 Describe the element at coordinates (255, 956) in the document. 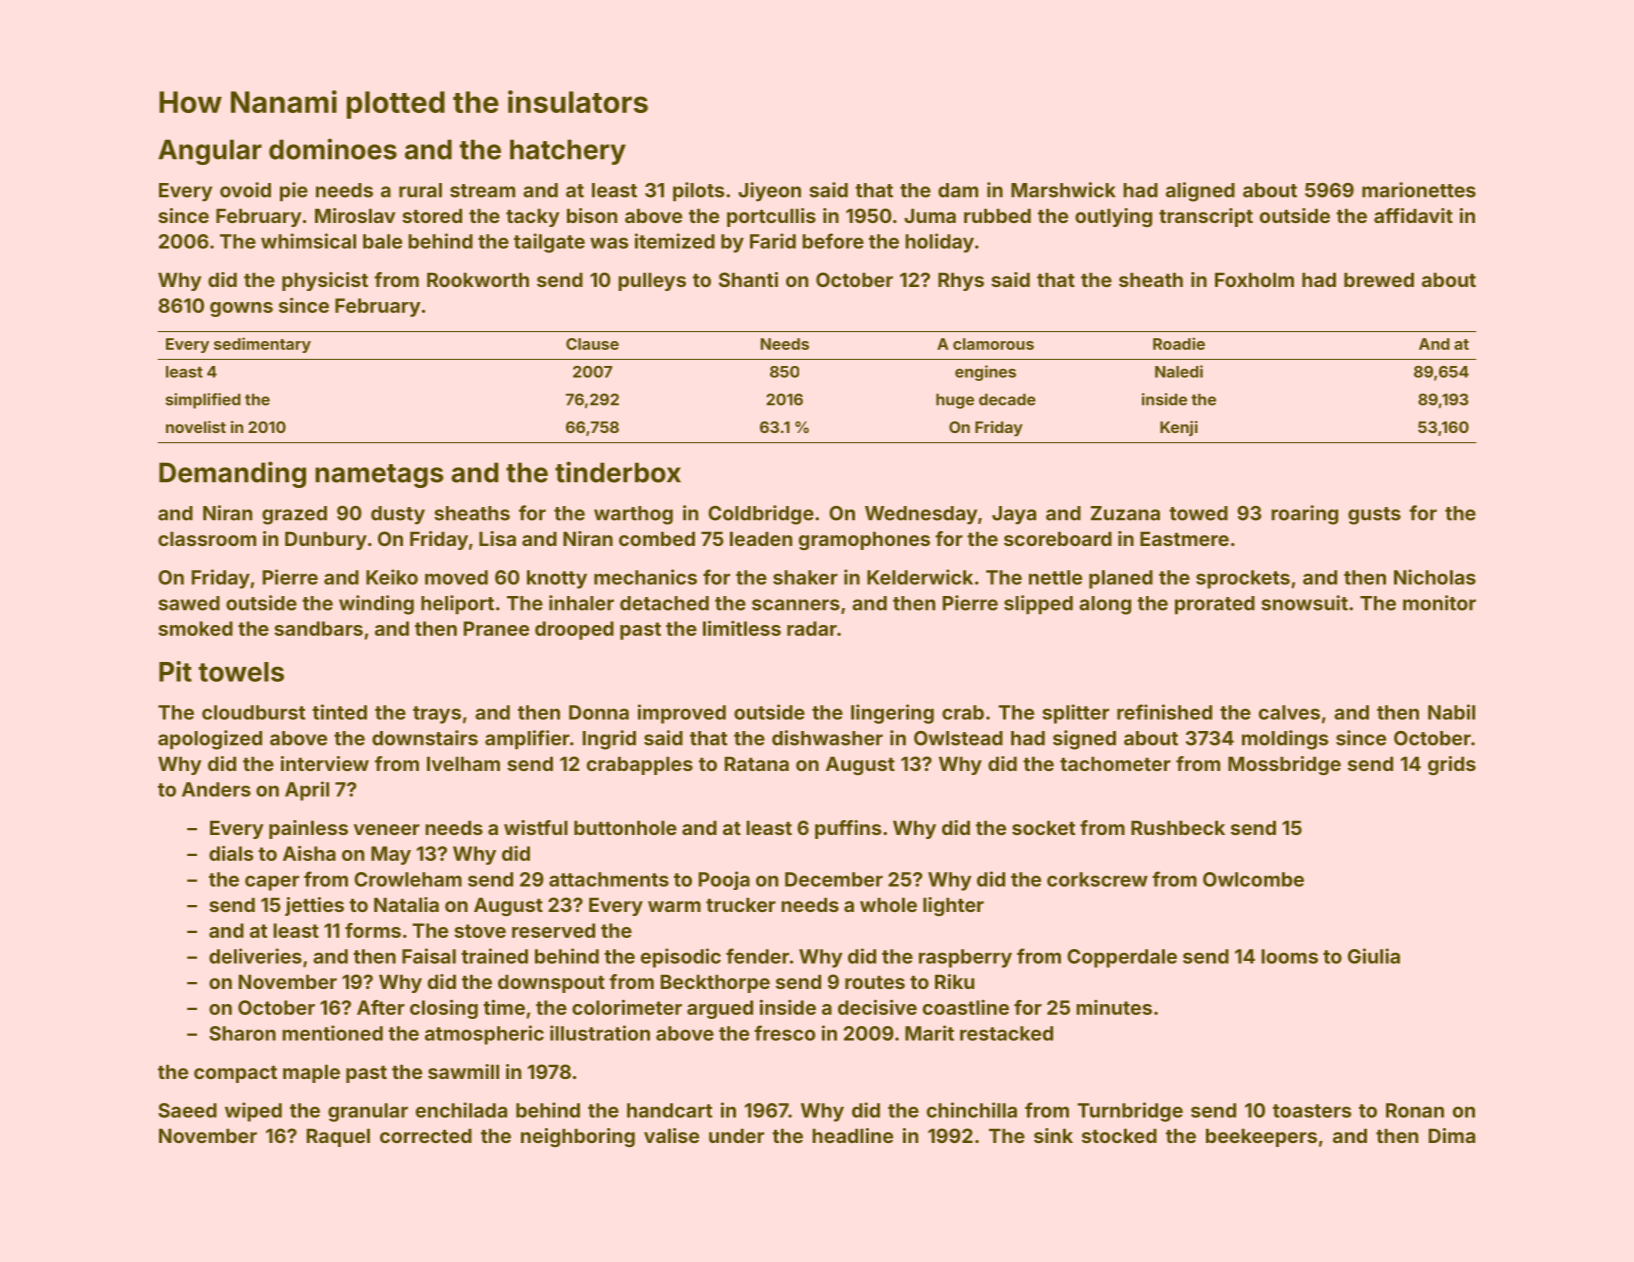

I see `deliveries` at that location.
